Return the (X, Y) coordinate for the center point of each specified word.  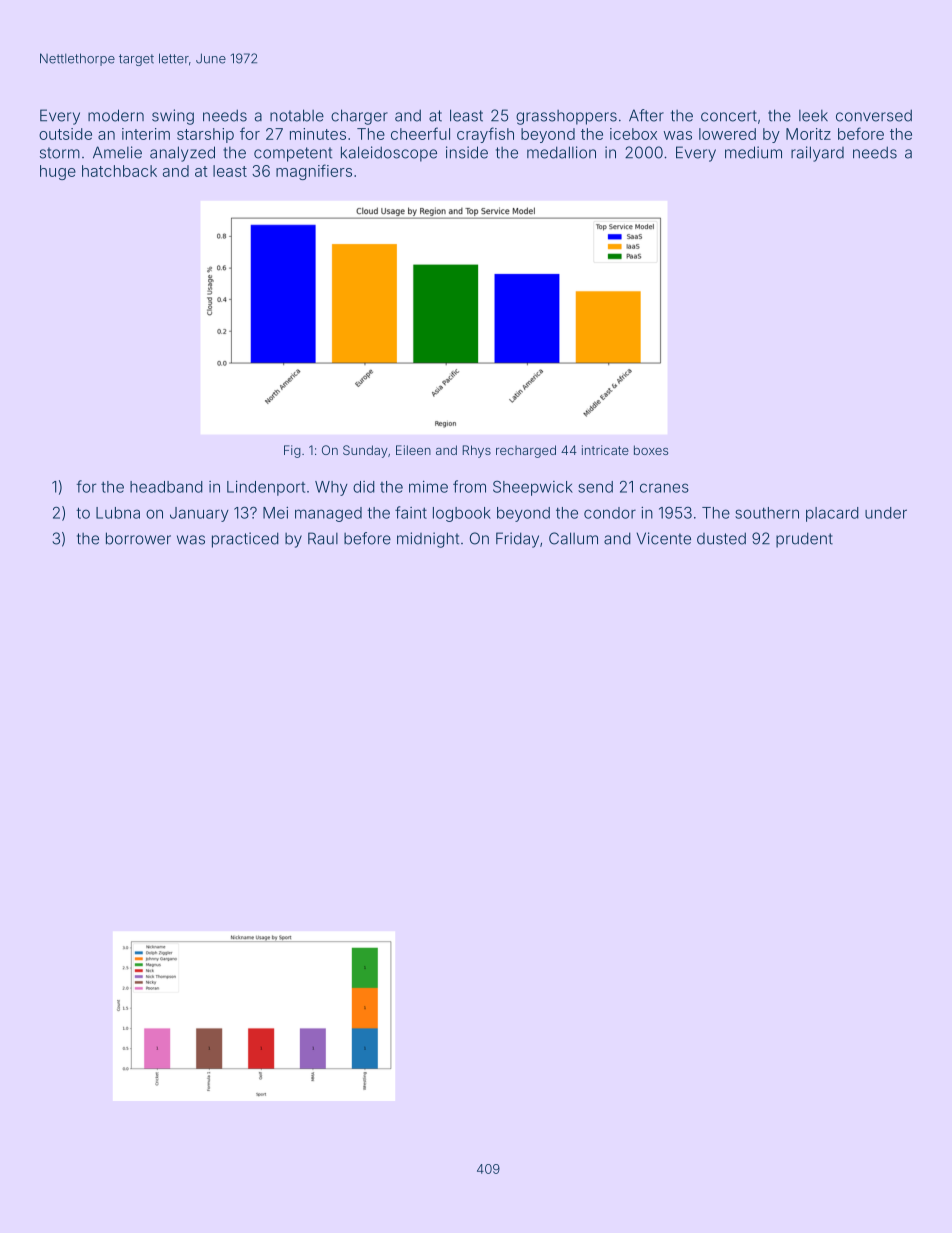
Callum (573, 538)
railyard (817, 154)
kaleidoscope (389, 154)
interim (146, 134)
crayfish (485, 135)
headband (166, 487)
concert (729, 116)
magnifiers (314, 172)
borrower (138, 538)
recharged (526, 451)
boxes (651, 450)
